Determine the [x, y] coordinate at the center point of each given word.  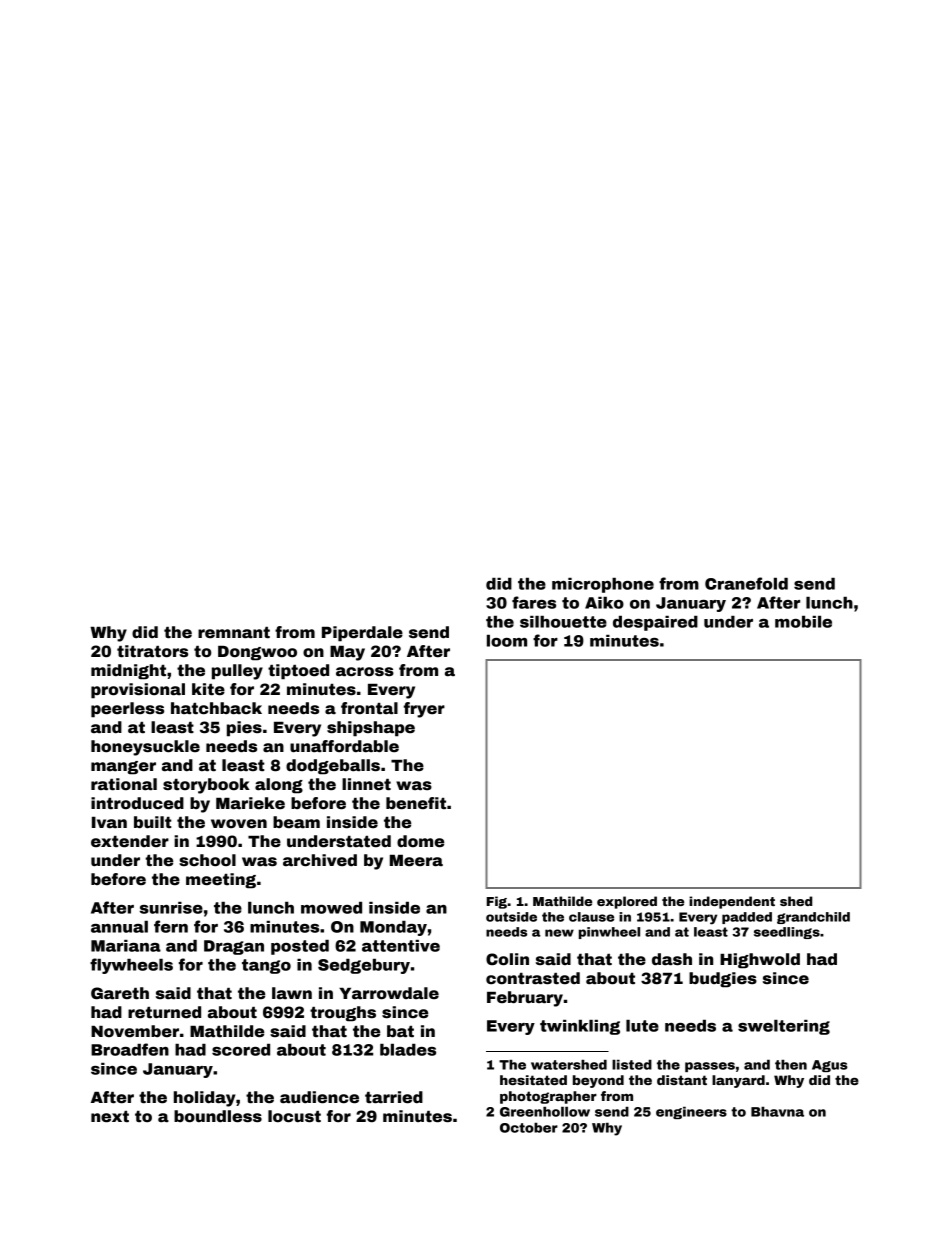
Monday [393, 928]
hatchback [216, 708]
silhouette [563, 622]
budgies [723, 980]
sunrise [171, 908]
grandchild [813, 918]
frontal [369, 708]
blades [408, 1050]
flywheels [131, 966]
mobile [803, 622]
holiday [204, 1099]
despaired [655, 623]
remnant [234, 633]
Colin [507, 959]
